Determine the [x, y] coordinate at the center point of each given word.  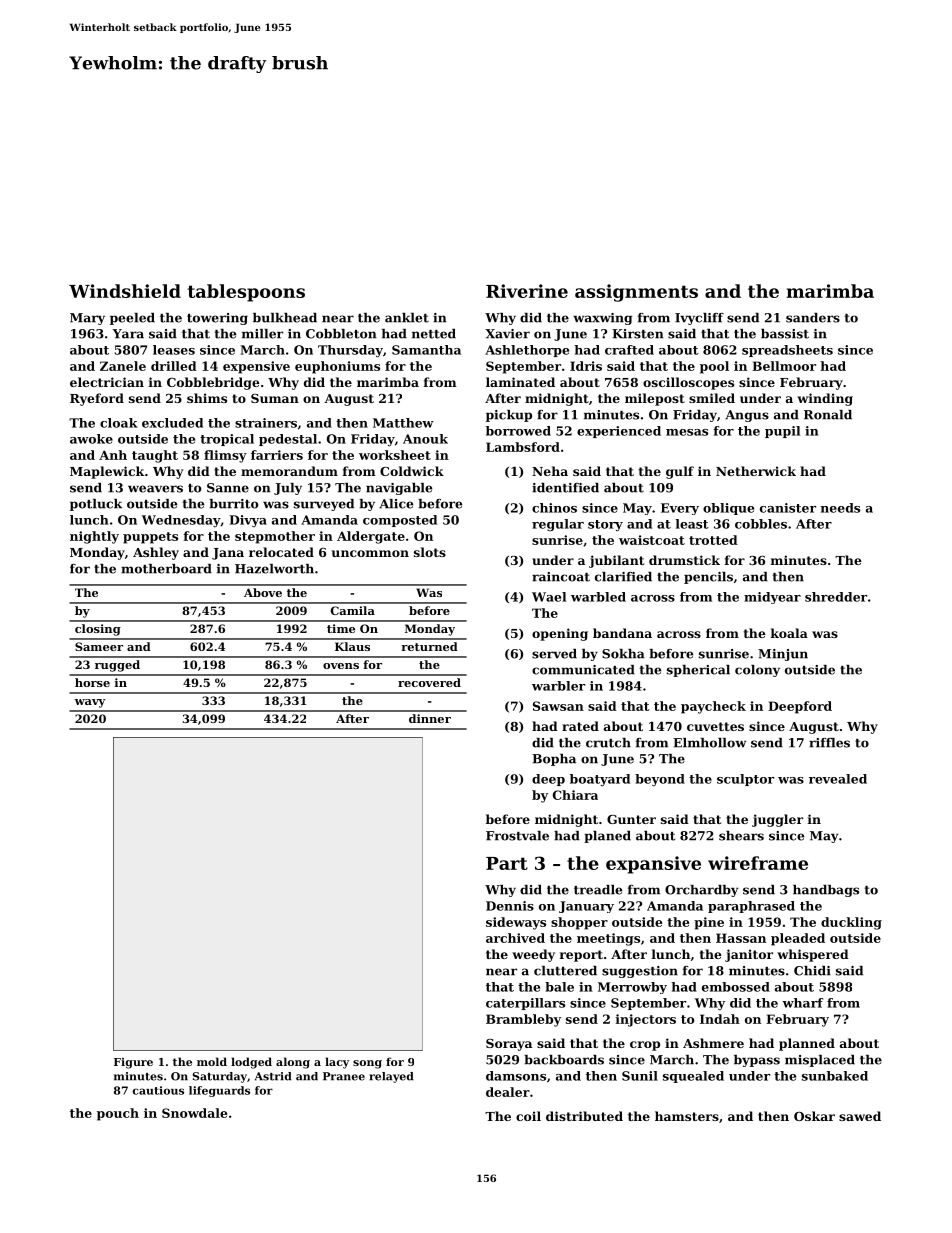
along [293, 1063]
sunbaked [835, 1076]
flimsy [225, 456]
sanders [813, 318]
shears [741, 836]
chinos [554, 508]
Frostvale [517, 836]
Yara [128, 334]
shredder [836, 597]
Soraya [509, 1045]
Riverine [527, 291]
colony [757, 671]
